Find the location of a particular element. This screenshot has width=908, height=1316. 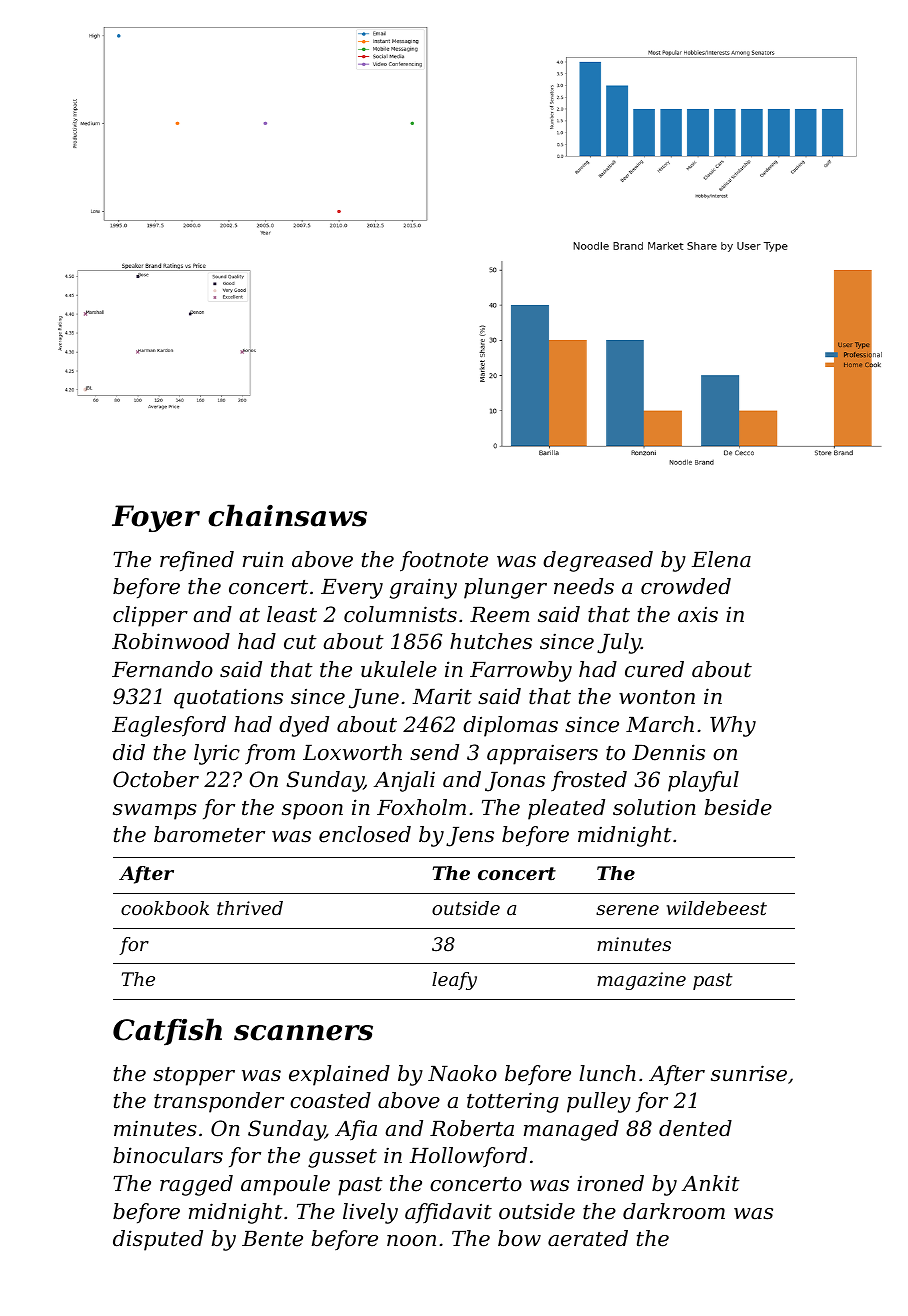

disputed is located at coordinates (158, 1240).
